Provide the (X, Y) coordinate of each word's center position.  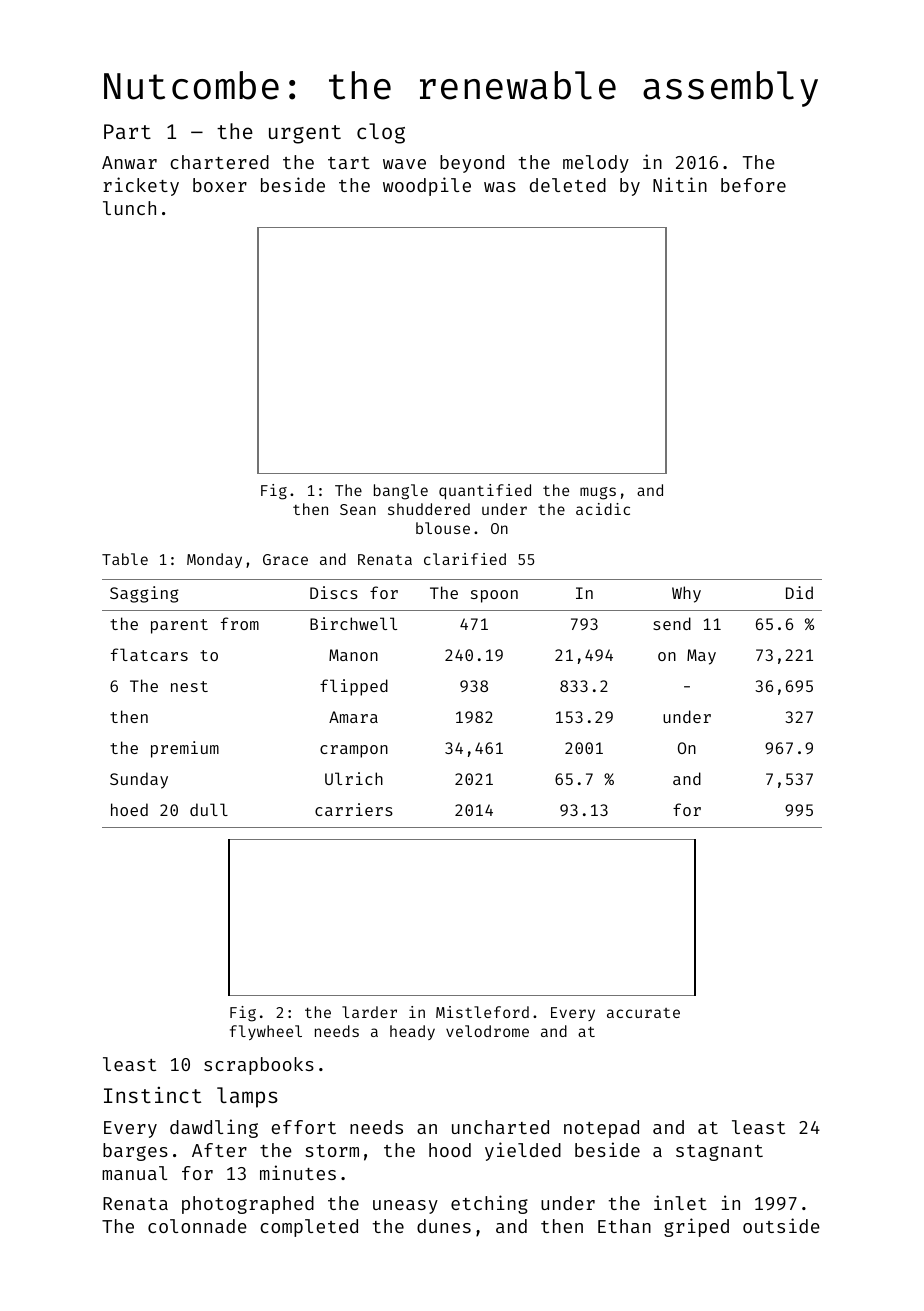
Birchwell (353, 623)
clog (381, 133)
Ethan (624, 1226)
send (672, 623)
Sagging (144, 594)
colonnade (197, 1226)
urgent (305, 134)
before (753, 185)
